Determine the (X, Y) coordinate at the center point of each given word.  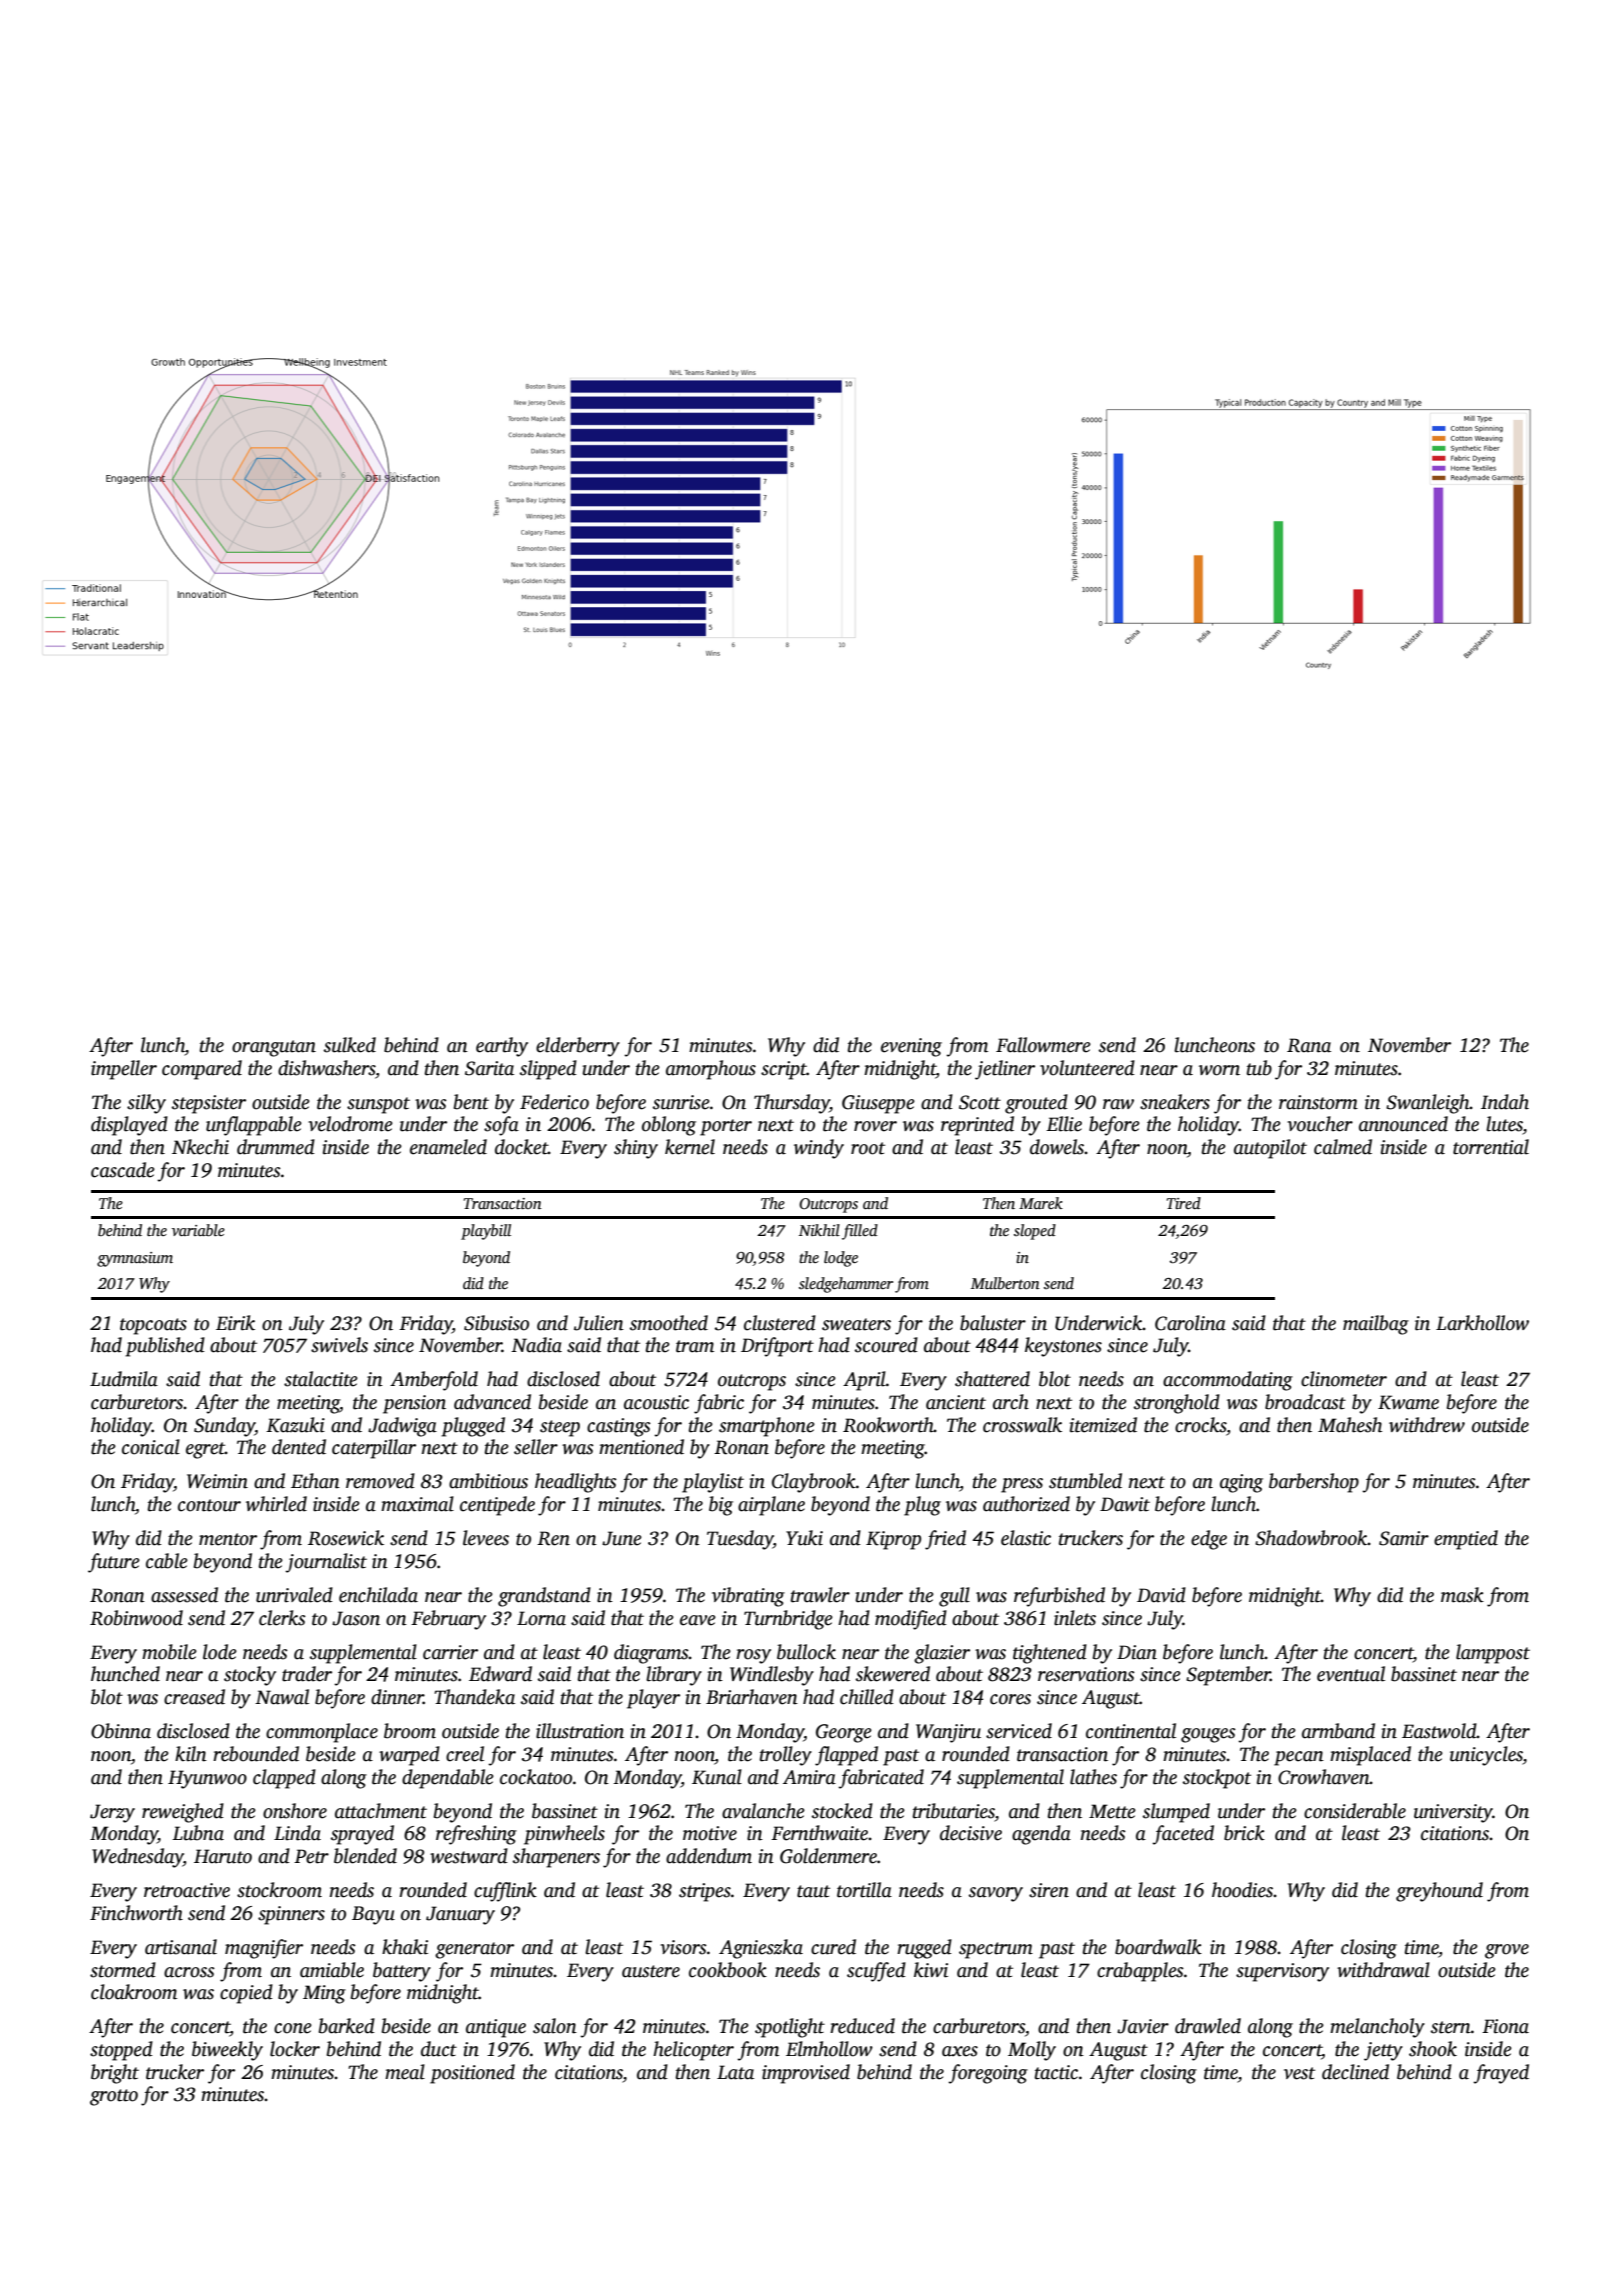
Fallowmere (1043, 1045)
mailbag (1376, 1325)
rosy (753, 1656)
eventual (1351, 1674)
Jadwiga (402, 1427)
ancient (956, 1402)
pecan (1299, 1758)
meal (405, 2072)
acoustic (656, 1402)
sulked (350, 1045)
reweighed (183, 1813)
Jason (356, 1618)
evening (911, 1047)
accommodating (1228, 1381)
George (844, 1733)
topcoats (153, 1326)
